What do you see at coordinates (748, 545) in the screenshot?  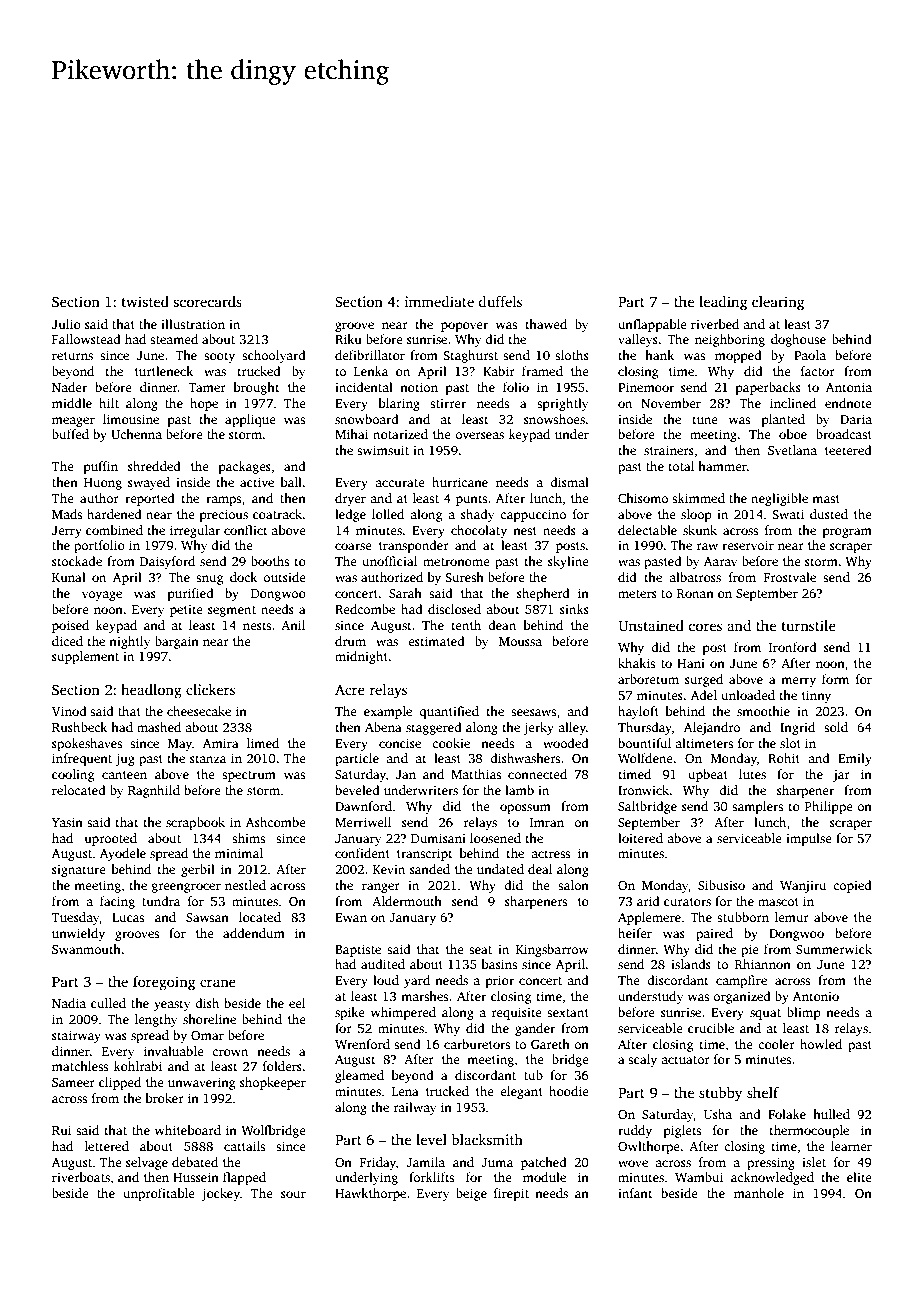 I see `reservoir` at bounding box center [748, 545].
